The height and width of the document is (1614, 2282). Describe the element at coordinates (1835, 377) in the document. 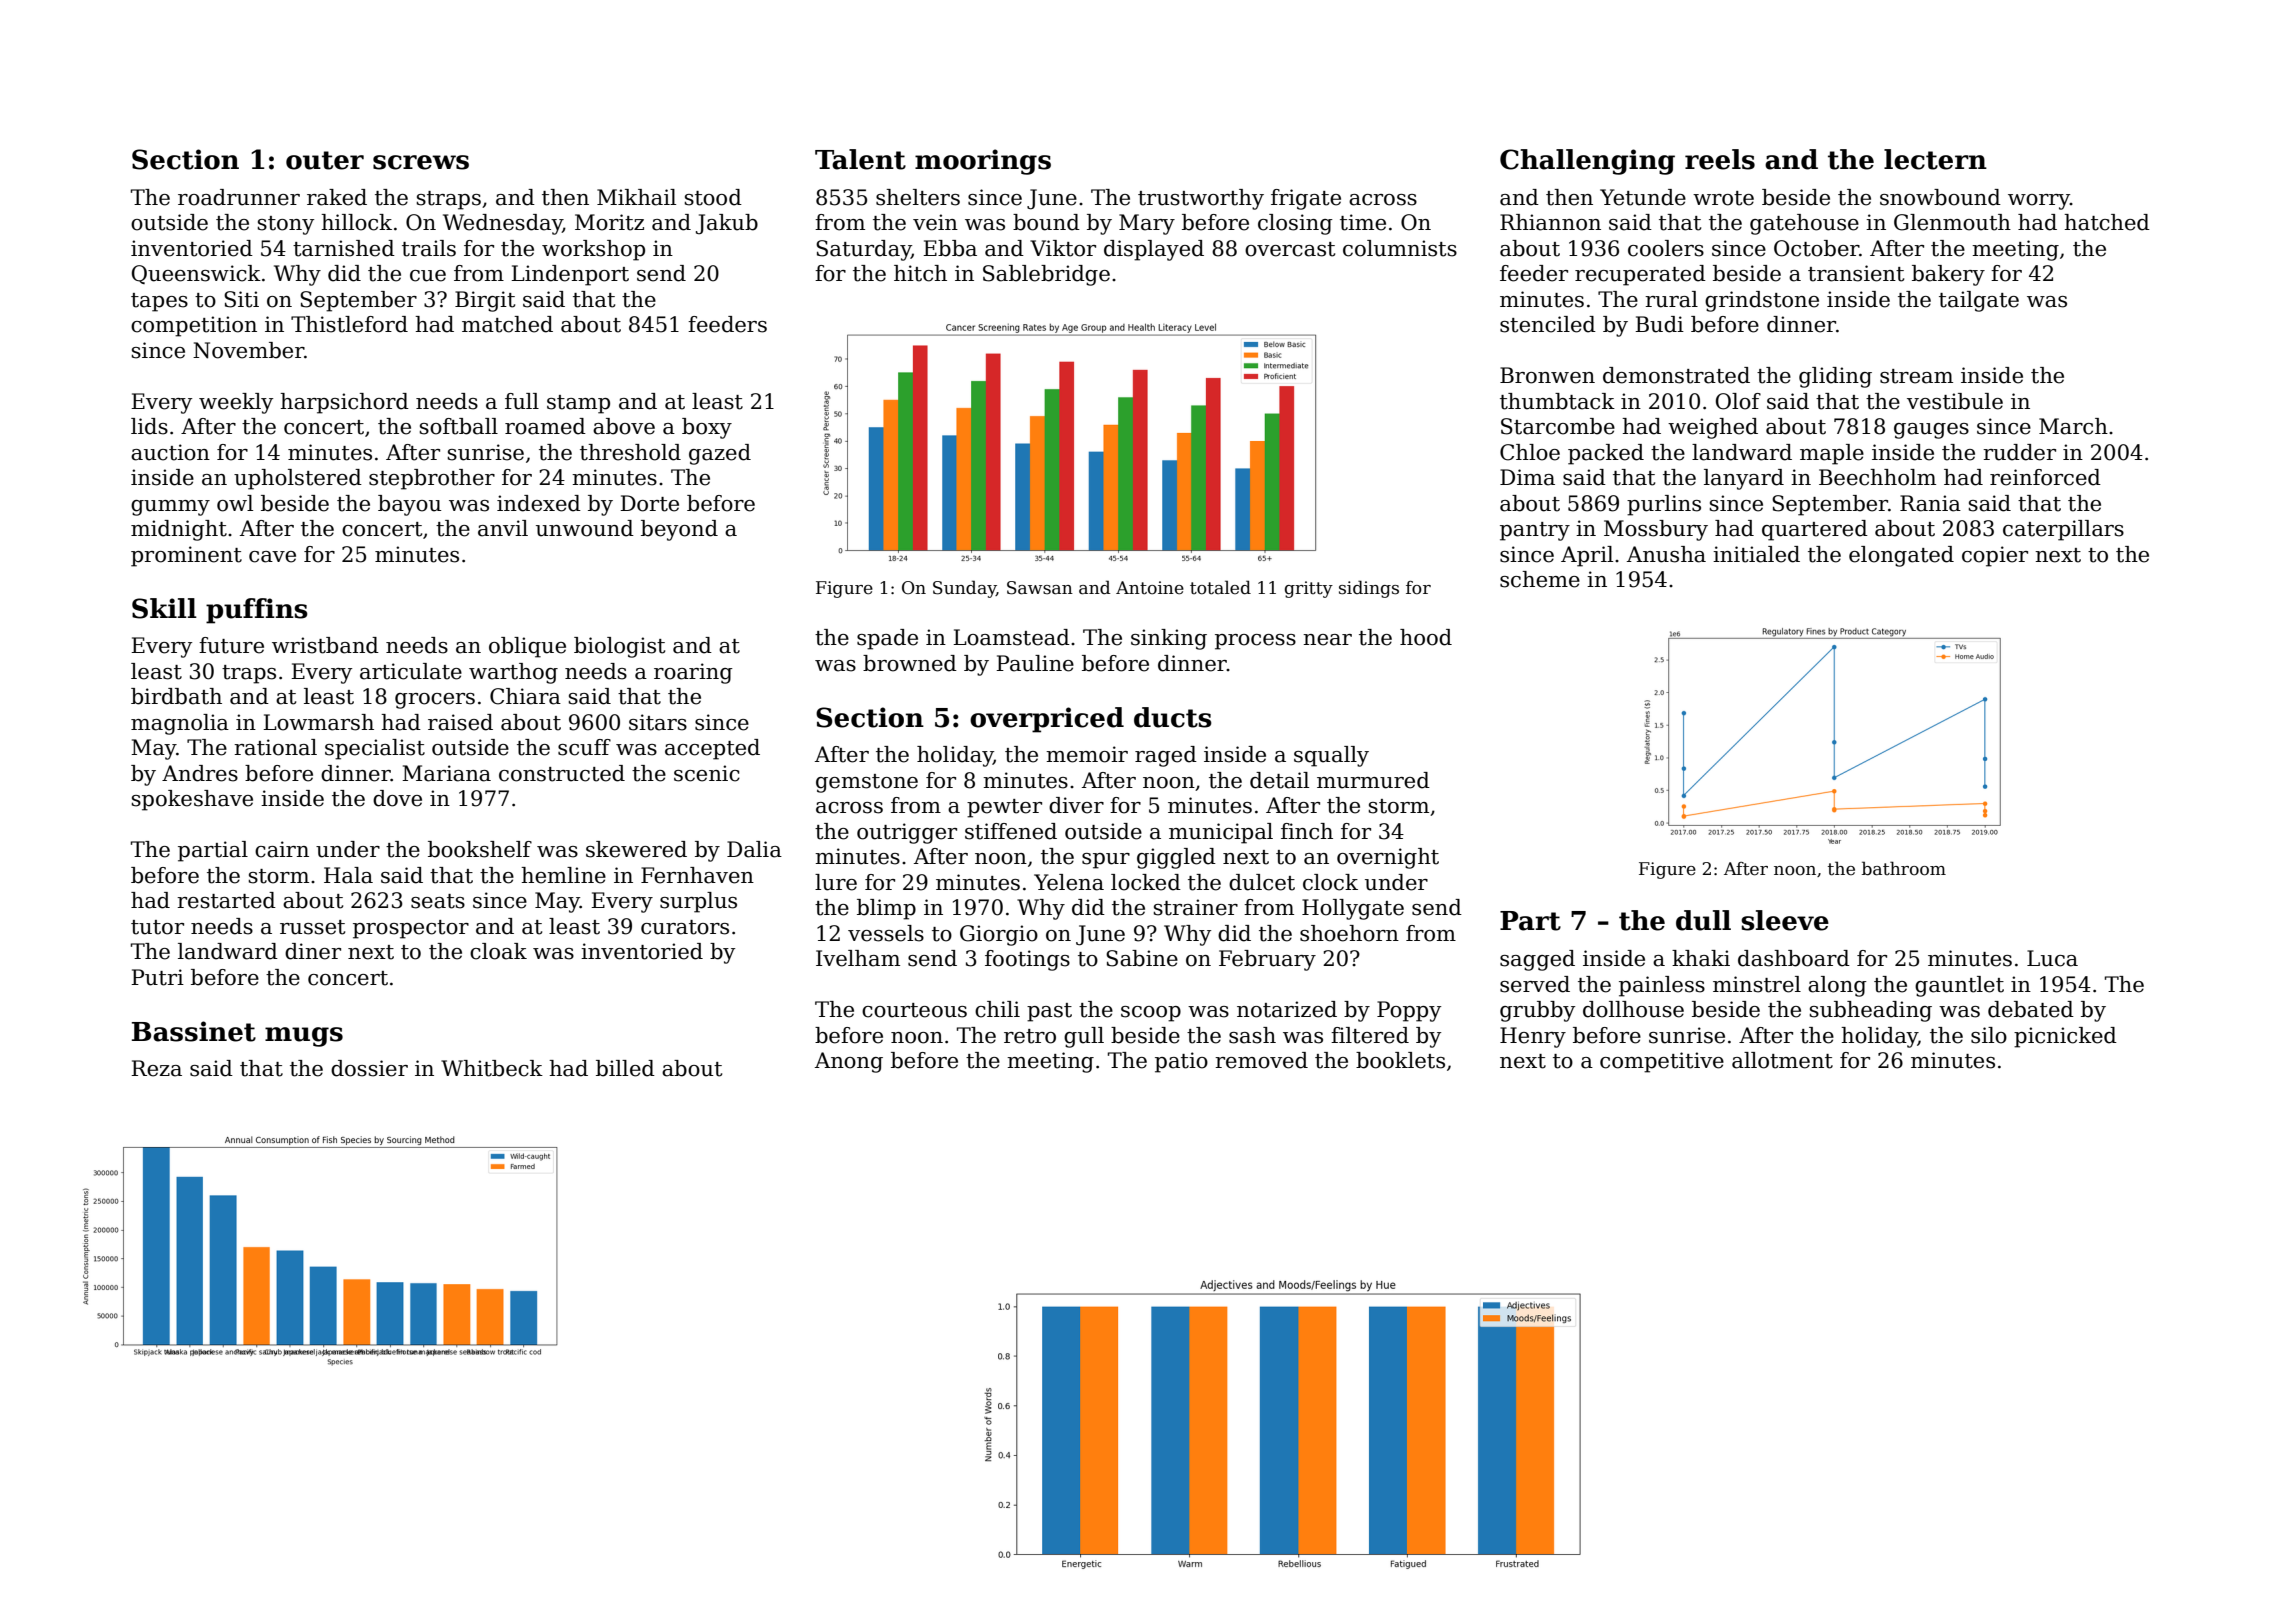

I see `gliding` at that location.
